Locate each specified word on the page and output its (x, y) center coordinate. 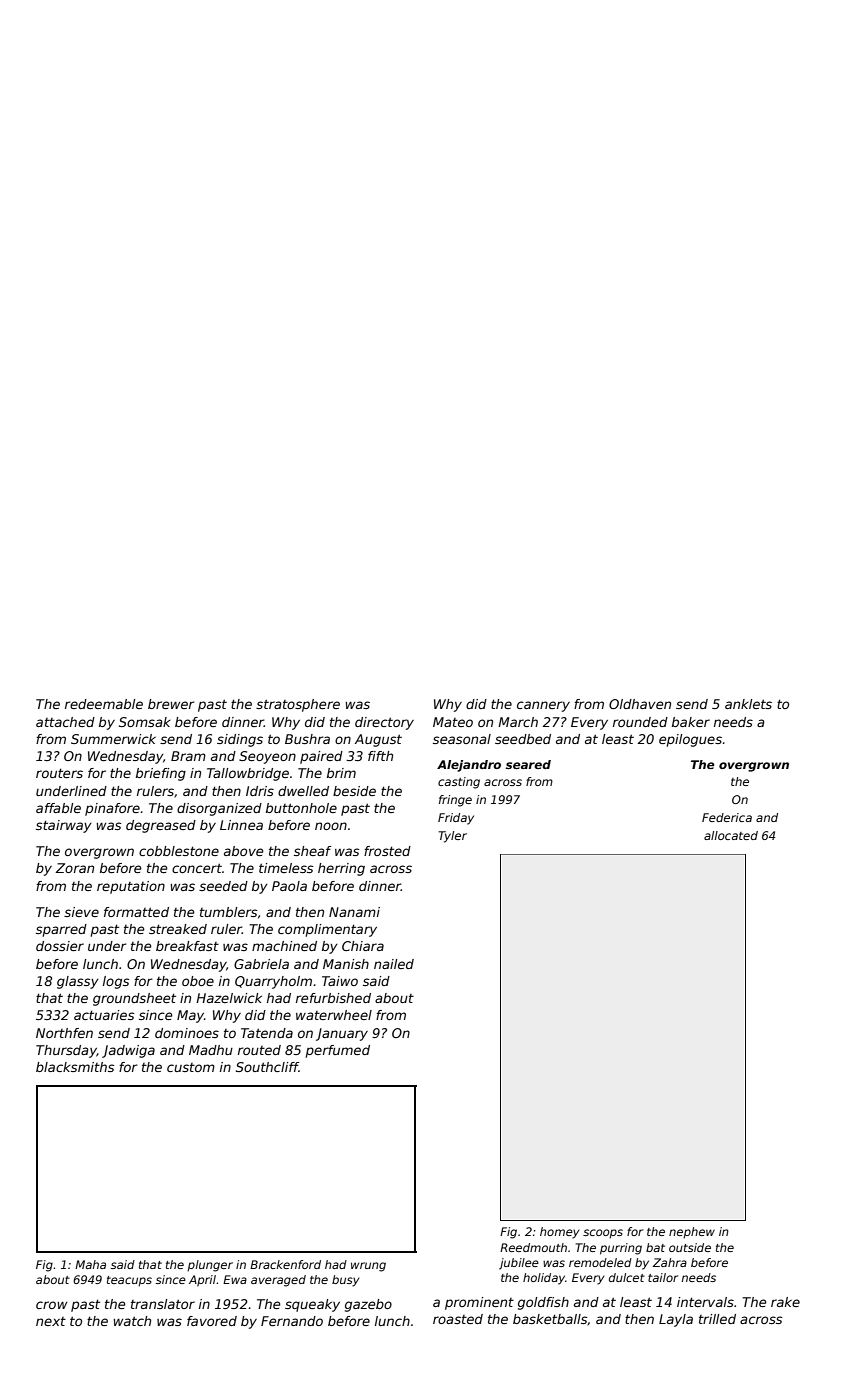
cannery (543, 706)
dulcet (627, 1277)
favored (212, 1321)
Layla (676, 1320)
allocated (731, 835)
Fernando (292, 1321)
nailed (394, 964)
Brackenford (285, 1264)
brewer (171, 704)
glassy (78, 982)
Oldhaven (640, 704)
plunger (210, 1266)
